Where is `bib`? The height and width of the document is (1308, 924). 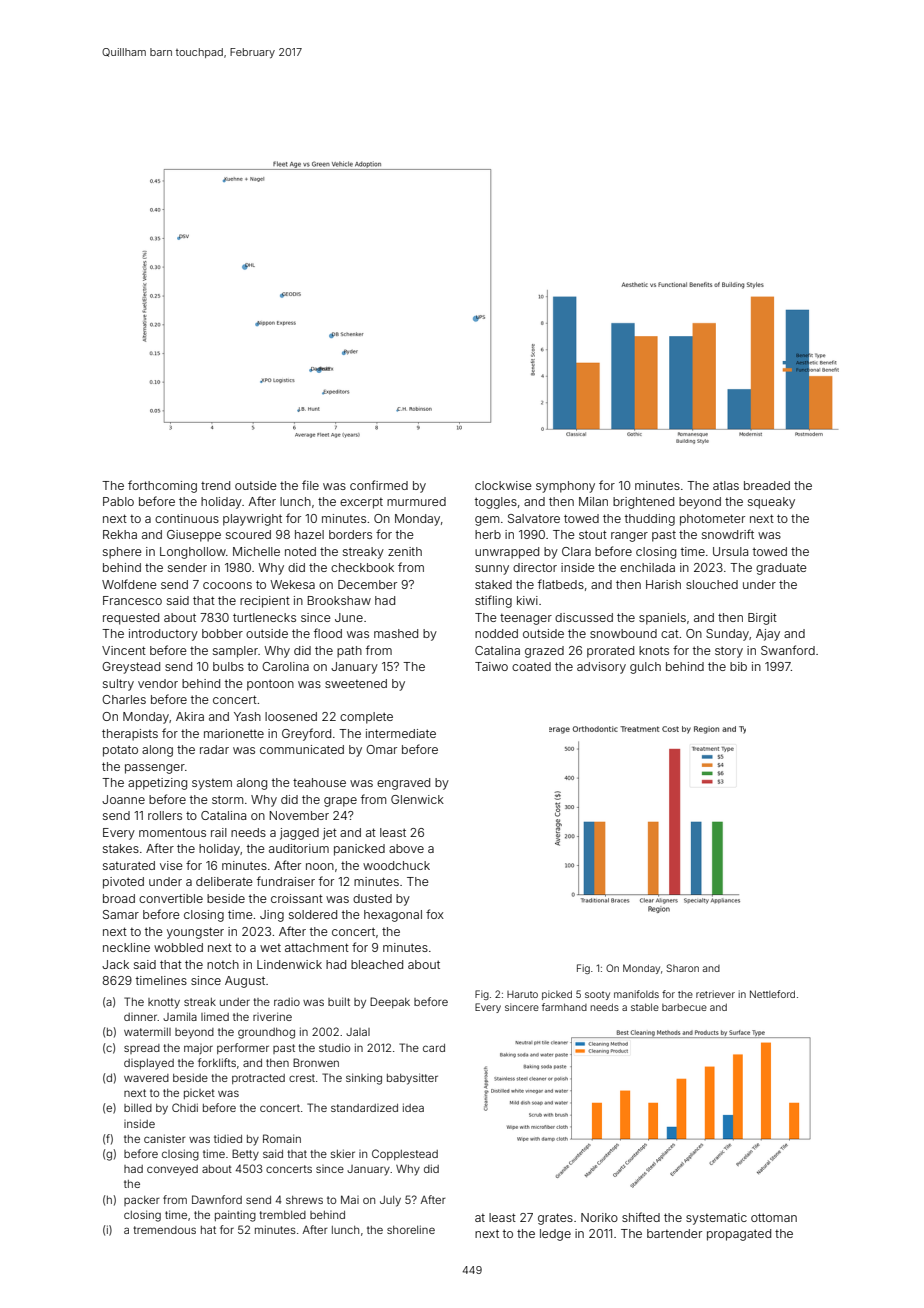 bib is located at coordinates (738, 666).
